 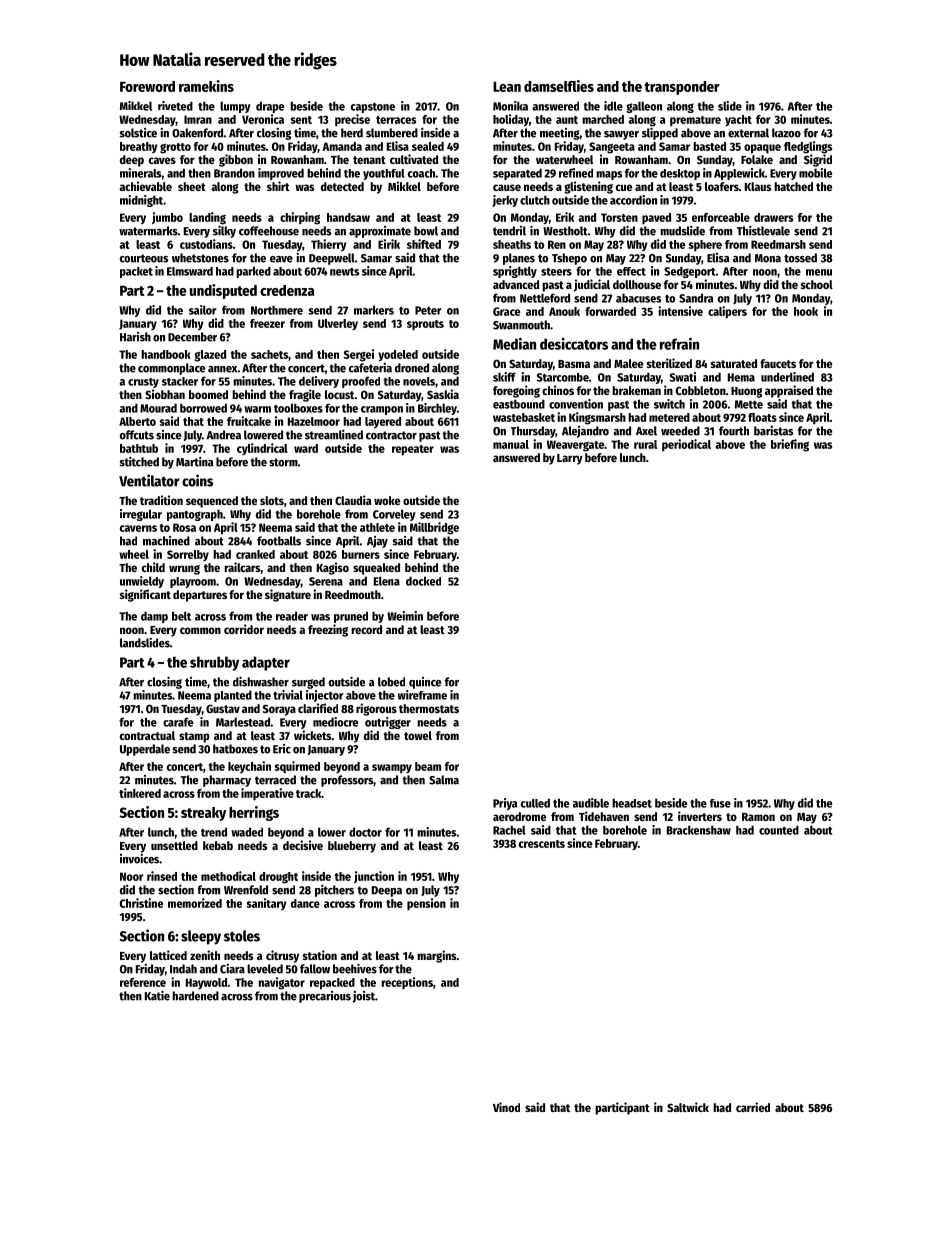 What do you see at coordinates (359, 355) in the screenshot?
I see `Sergei` at bounding box center [359, 355].
